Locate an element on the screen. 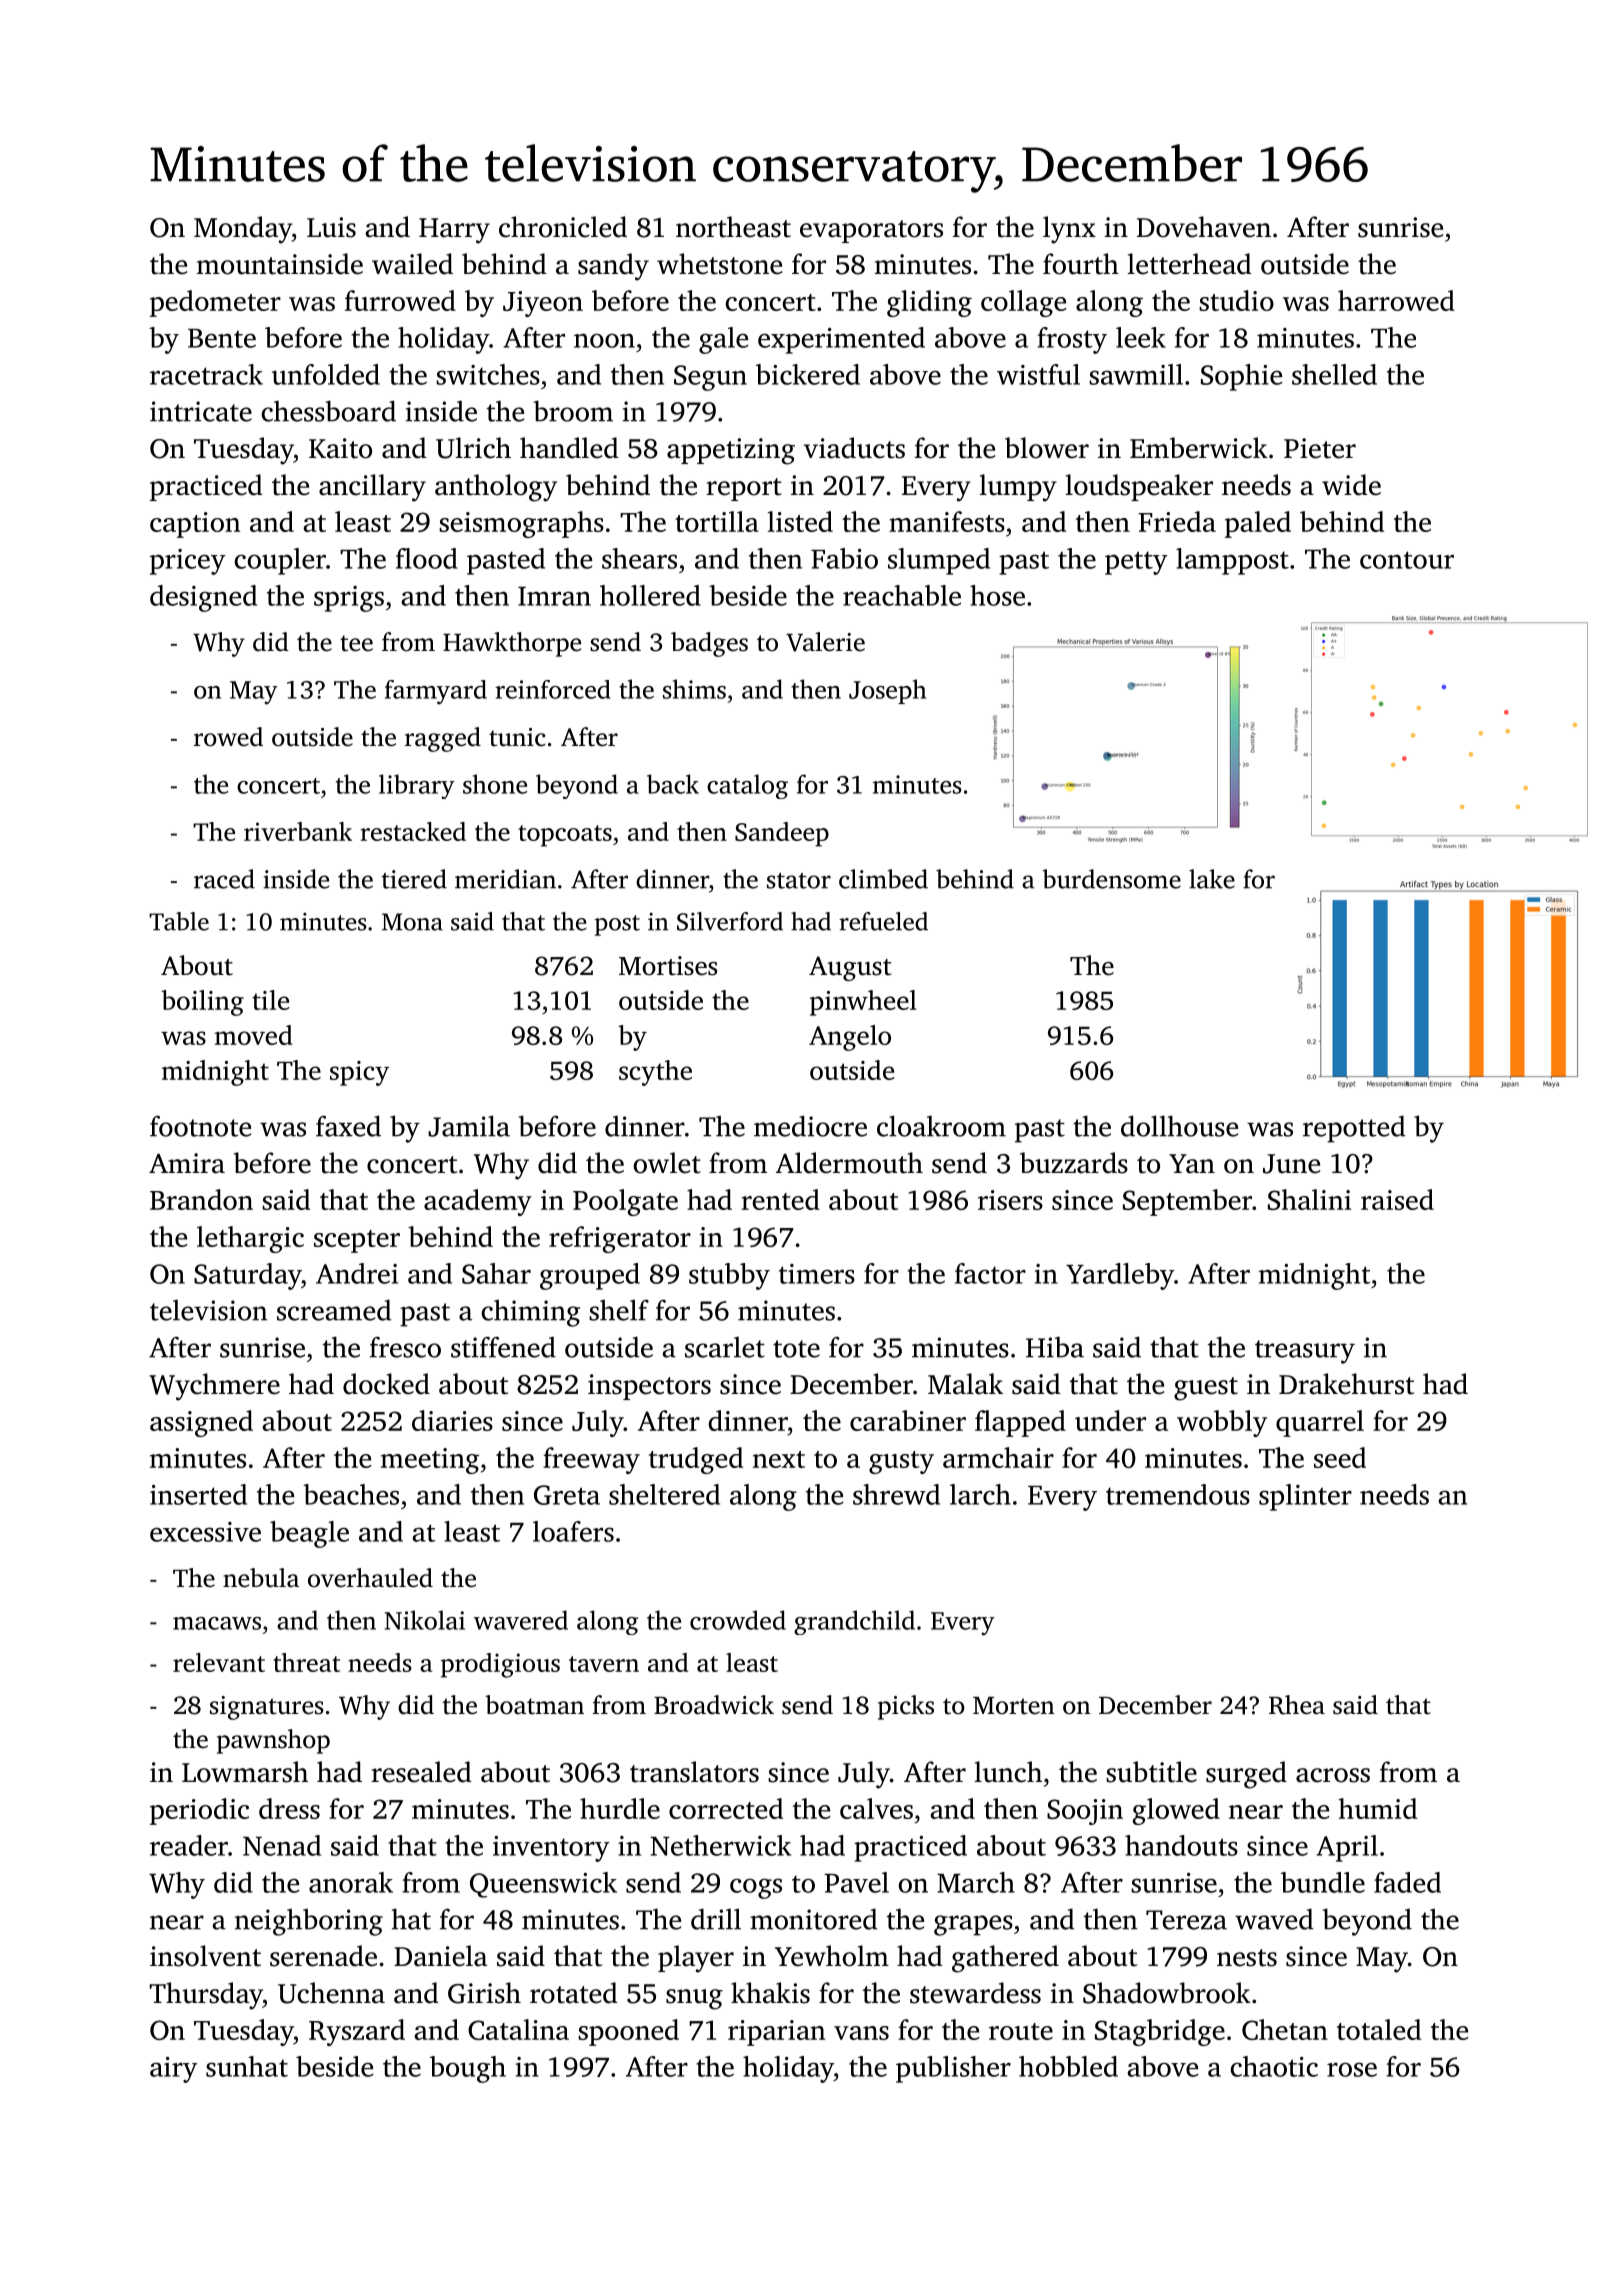 This screenshot has height=2292, width=1620. whetstone is located at coordinates (719, 264).
